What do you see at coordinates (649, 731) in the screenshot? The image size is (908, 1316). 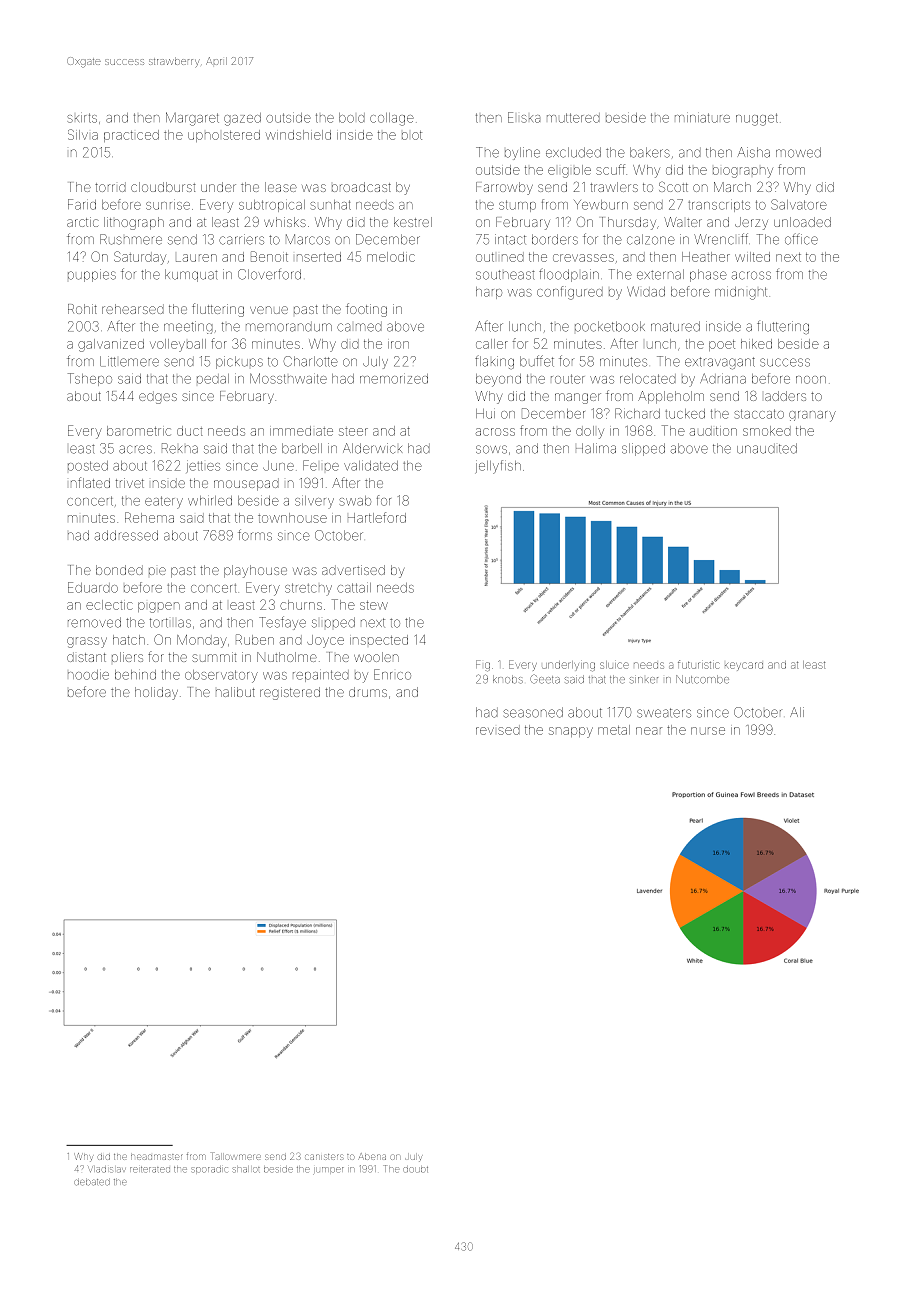 I see `near` at bounding box center [649, 731].
